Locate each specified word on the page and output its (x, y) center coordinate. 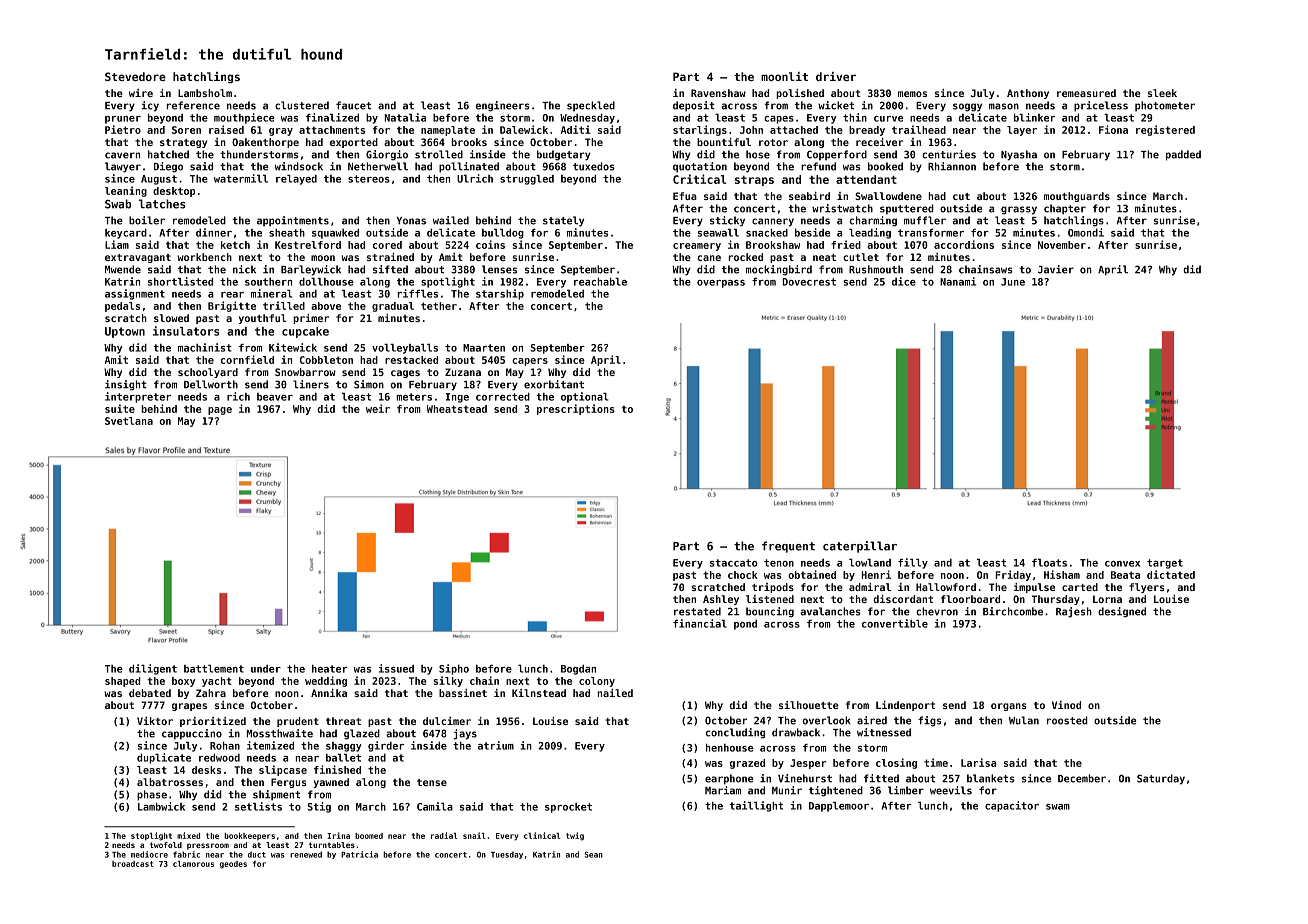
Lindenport (905, 706)
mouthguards (1077, 197)
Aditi (576, 129)
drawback (796, 732)
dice (904, 281)
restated (697, 611)
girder (386, 746)
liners (311, 384)
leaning (126, 191)
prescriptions (576, 409)
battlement (214, 669)
